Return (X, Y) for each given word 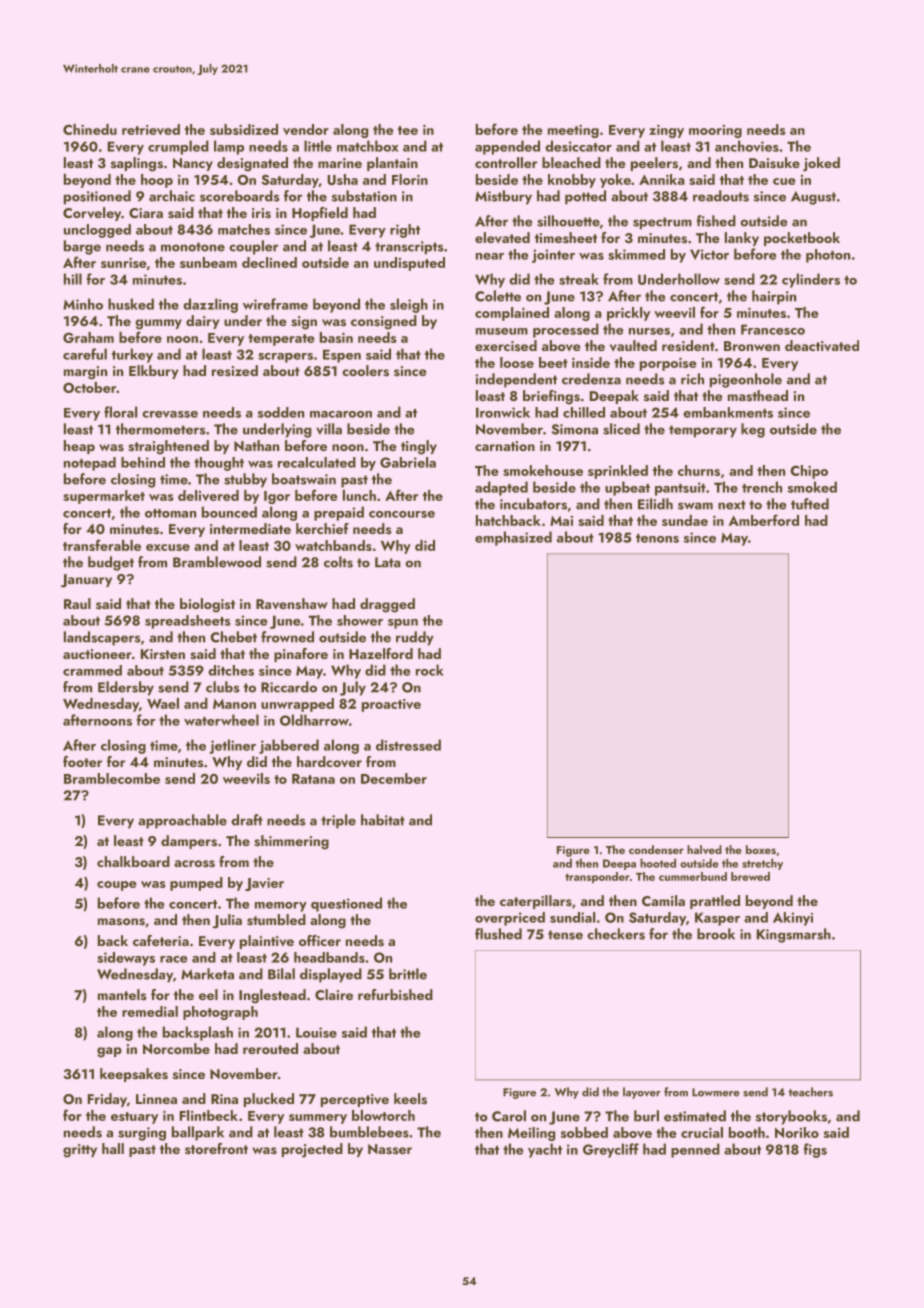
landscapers (102, 638)
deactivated (822, 346)
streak (579, 279)
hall (113, 1148)
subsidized (244, 129)
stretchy (762, 864)
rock (430, 670)
